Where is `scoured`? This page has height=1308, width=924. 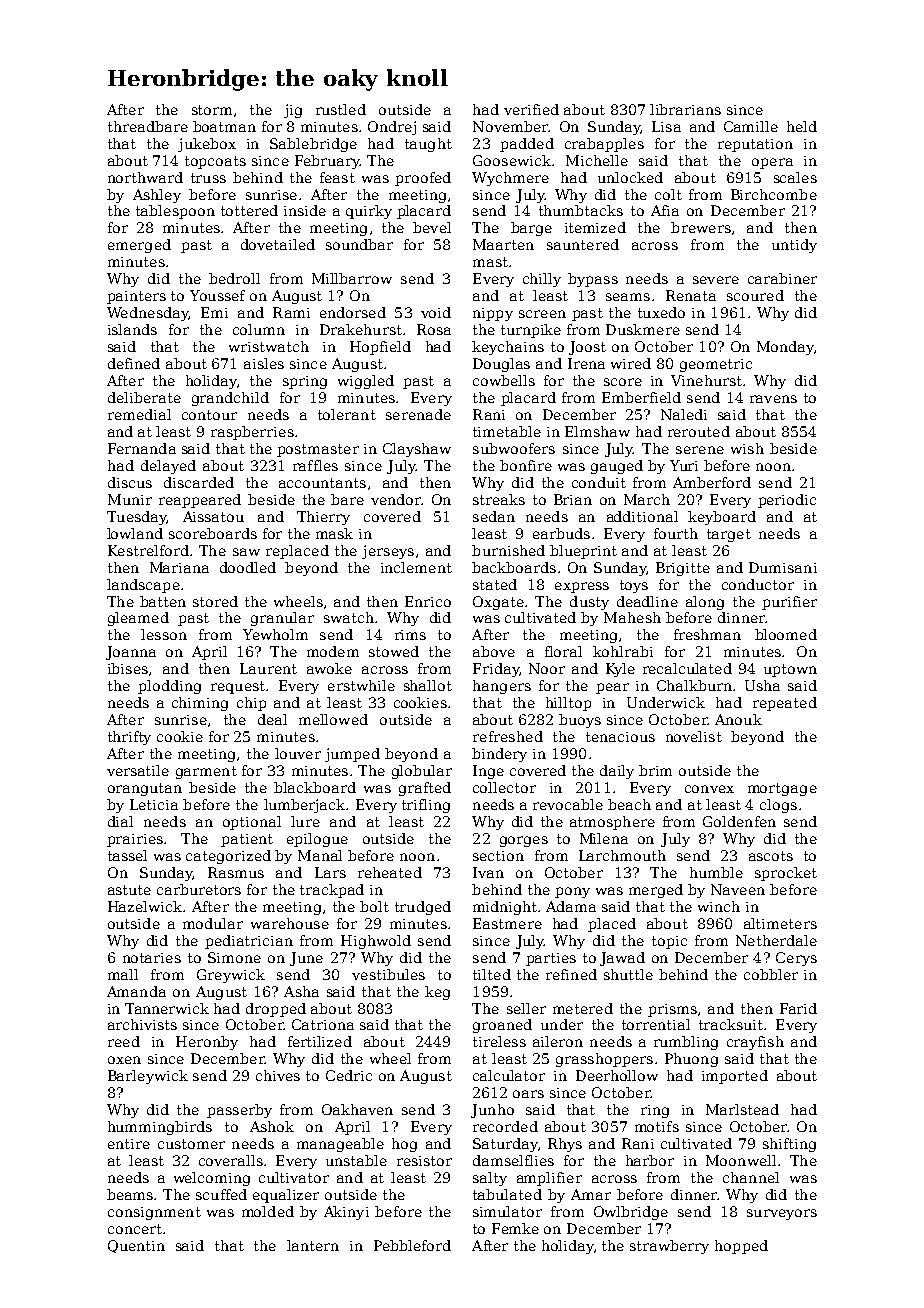 scoured is located at coordinates (755, 295).
